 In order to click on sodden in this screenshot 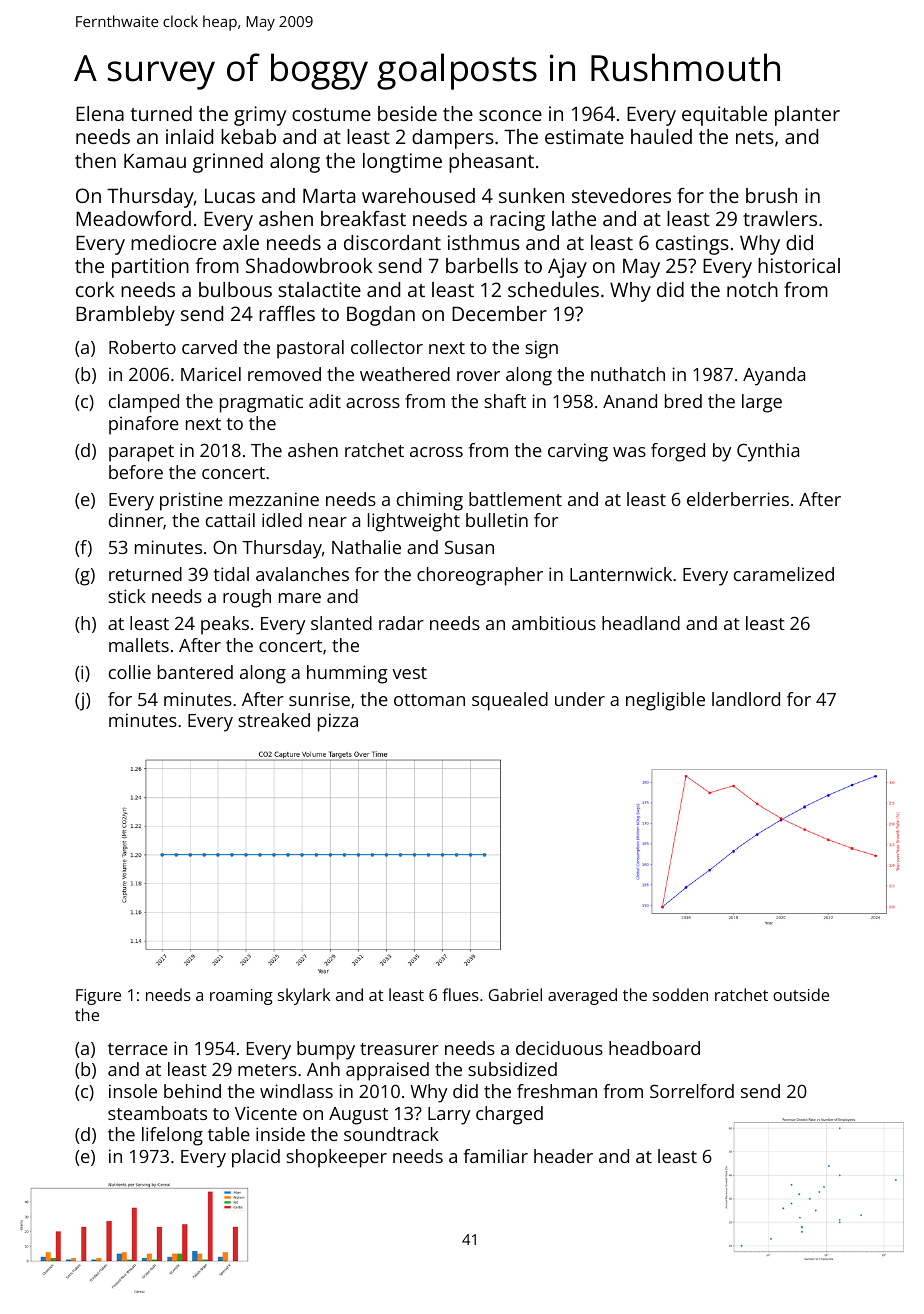, I will do `click(680, 994)`.
